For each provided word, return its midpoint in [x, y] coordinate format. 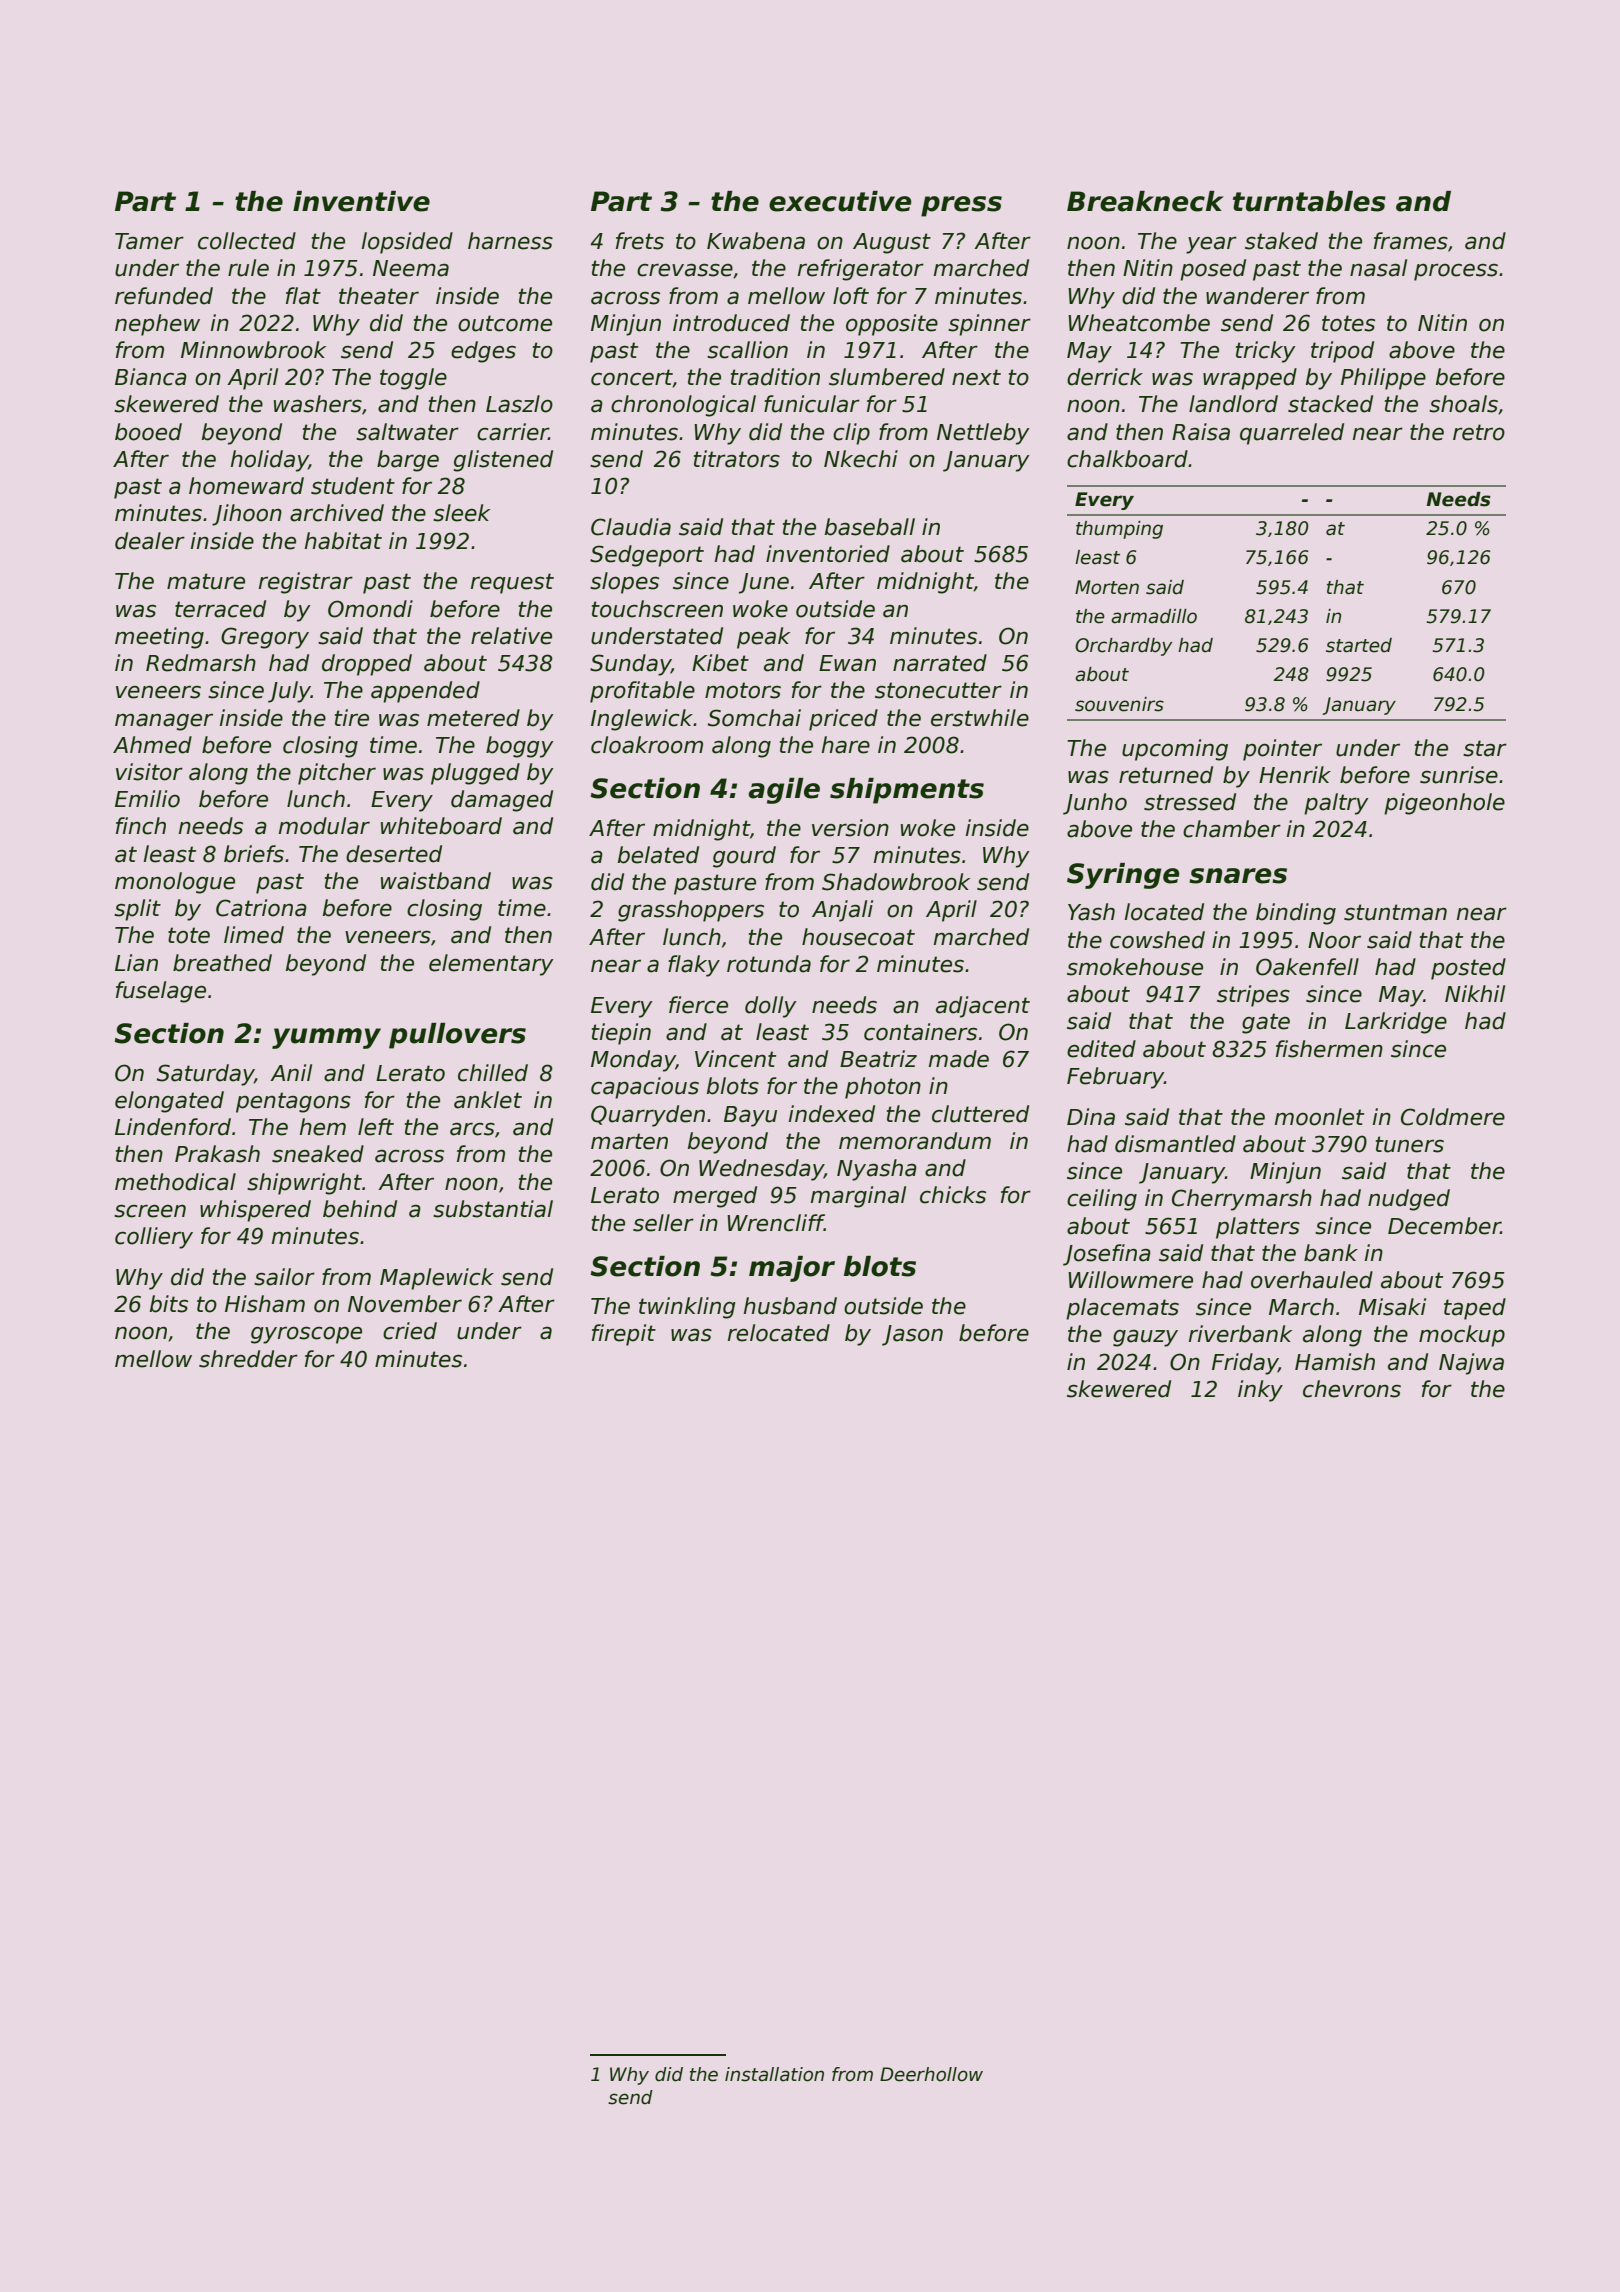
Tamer [149, 241]
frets [640, 241]
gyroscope [306, 1335]
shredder [248, 1359]
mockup [1462, 1336]
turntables [1309, 201]
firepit [624, 1335]
